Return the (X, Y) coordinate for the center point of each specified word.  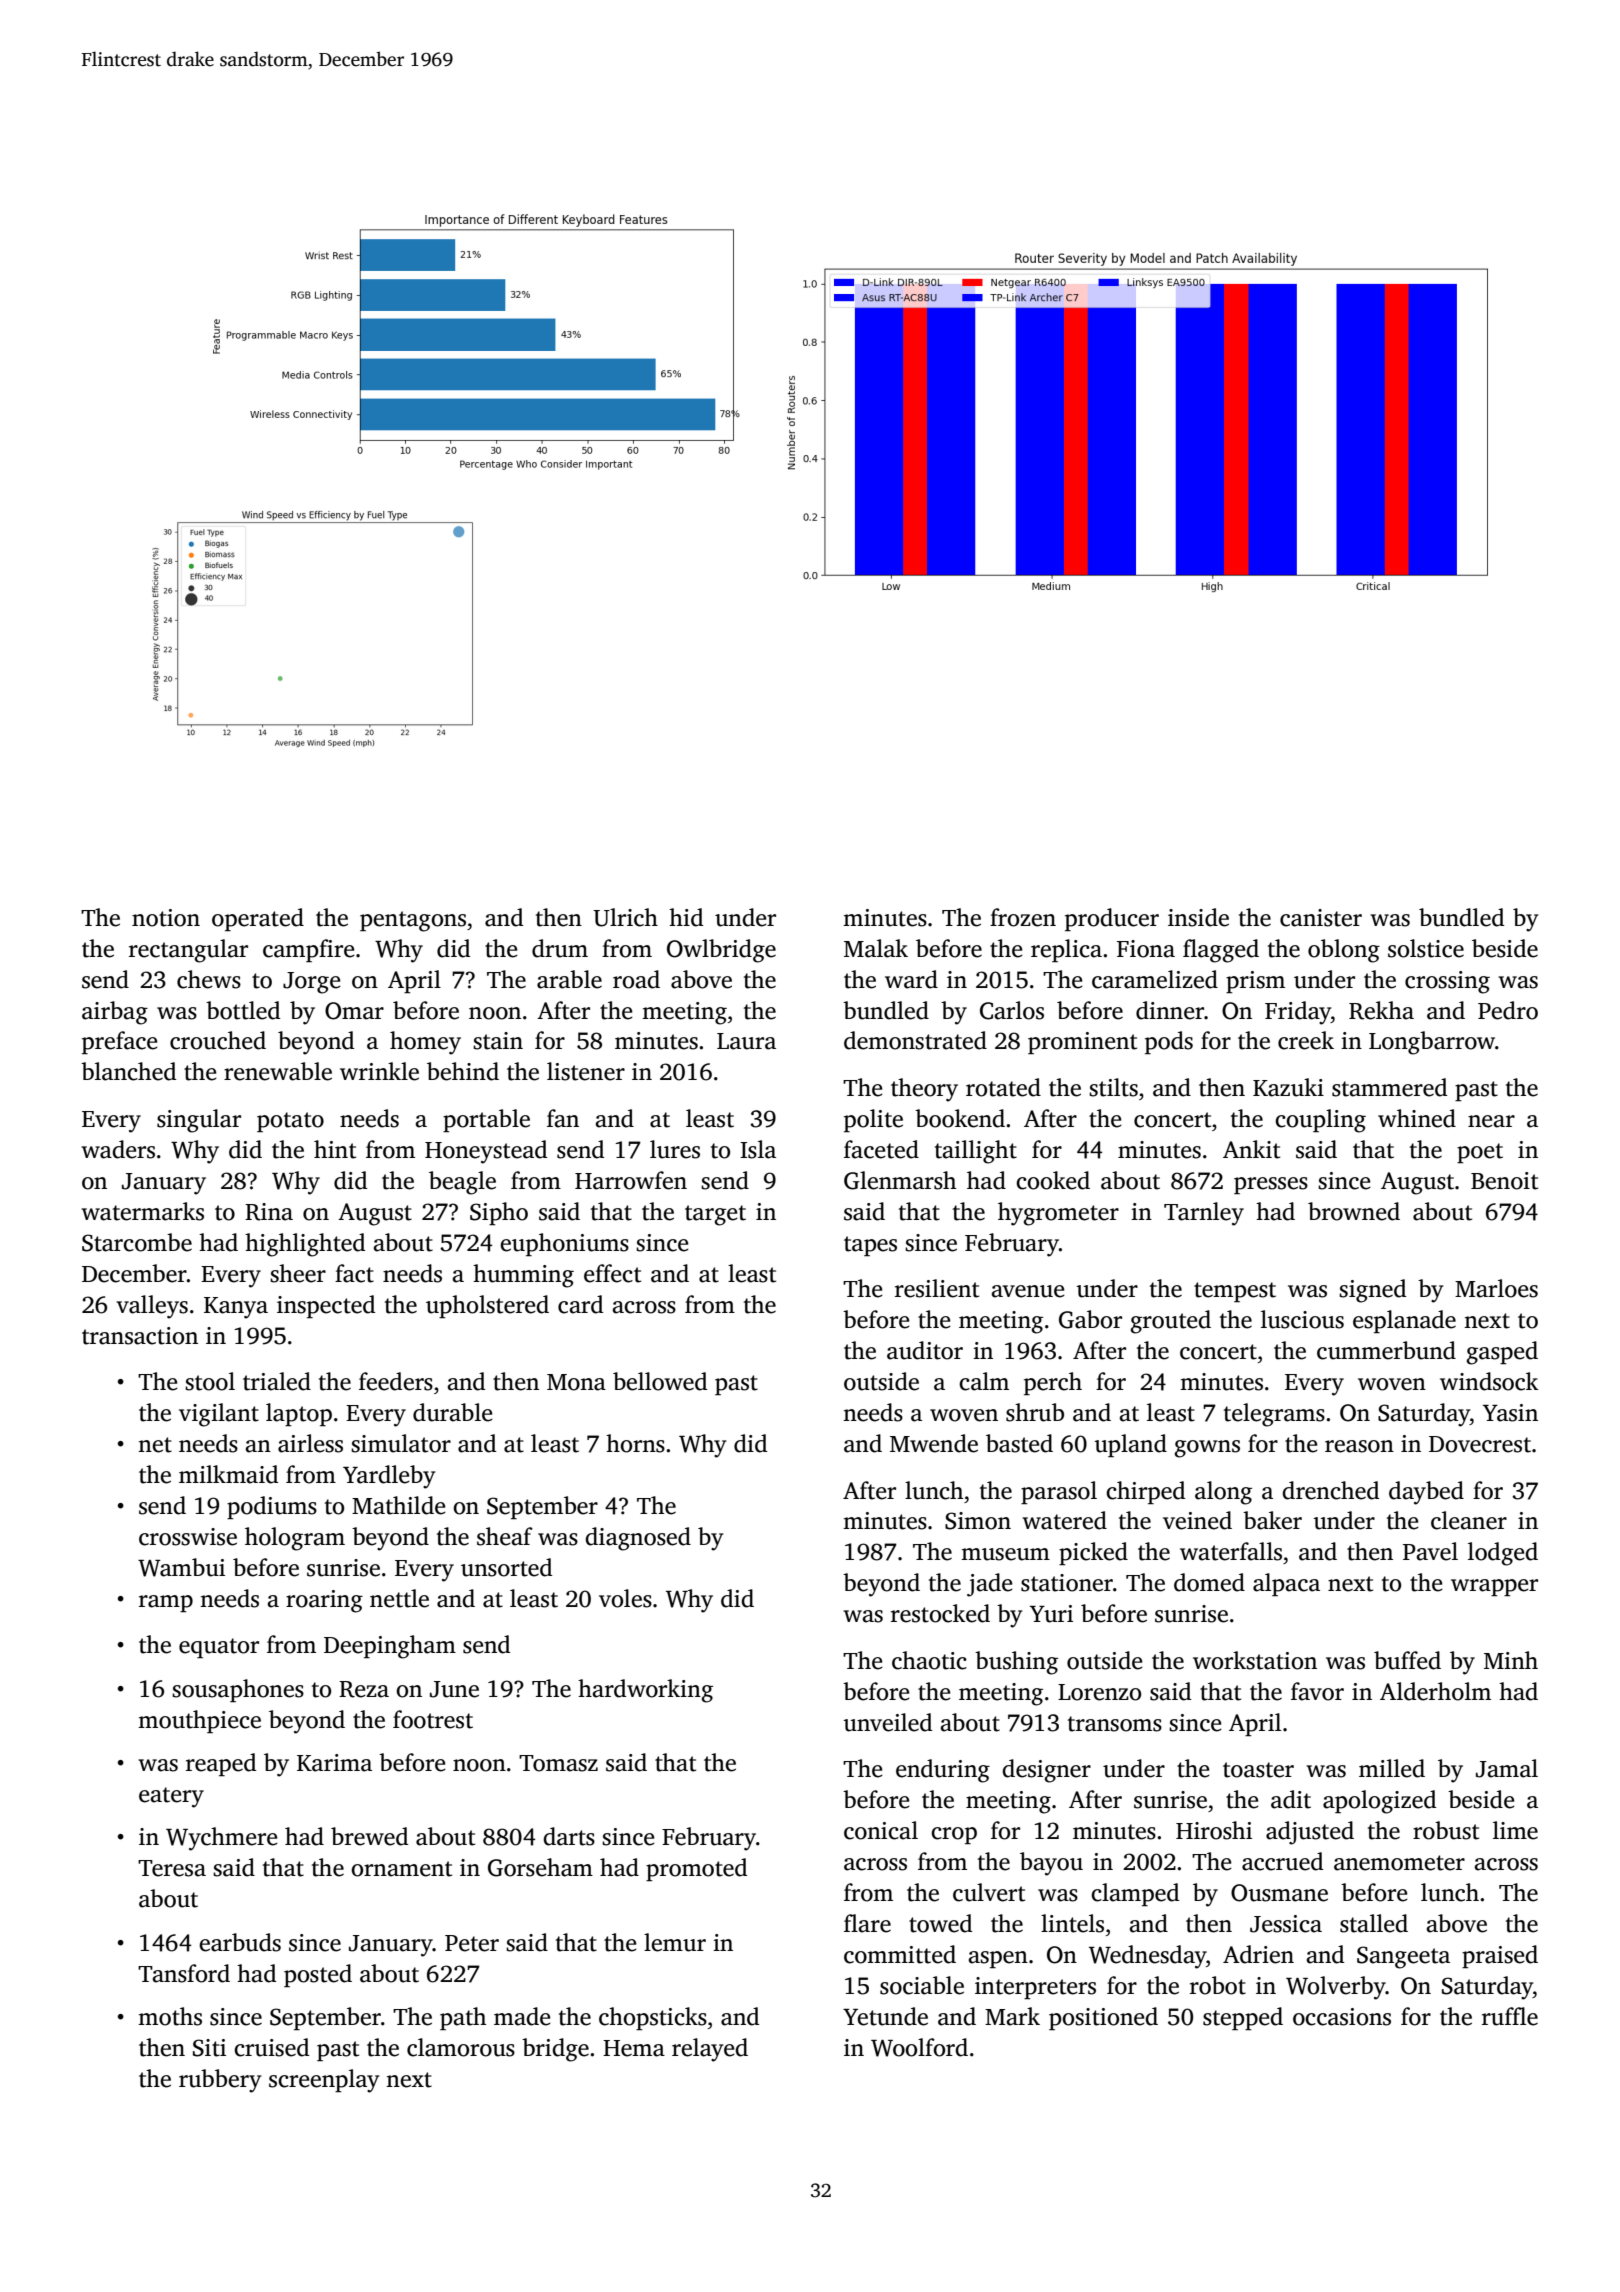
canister (1321, 918)
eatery (171, 1797)
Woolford (919, 2047)
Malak (876, 948)
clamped (1135, 1894)
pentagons (413, 921)
